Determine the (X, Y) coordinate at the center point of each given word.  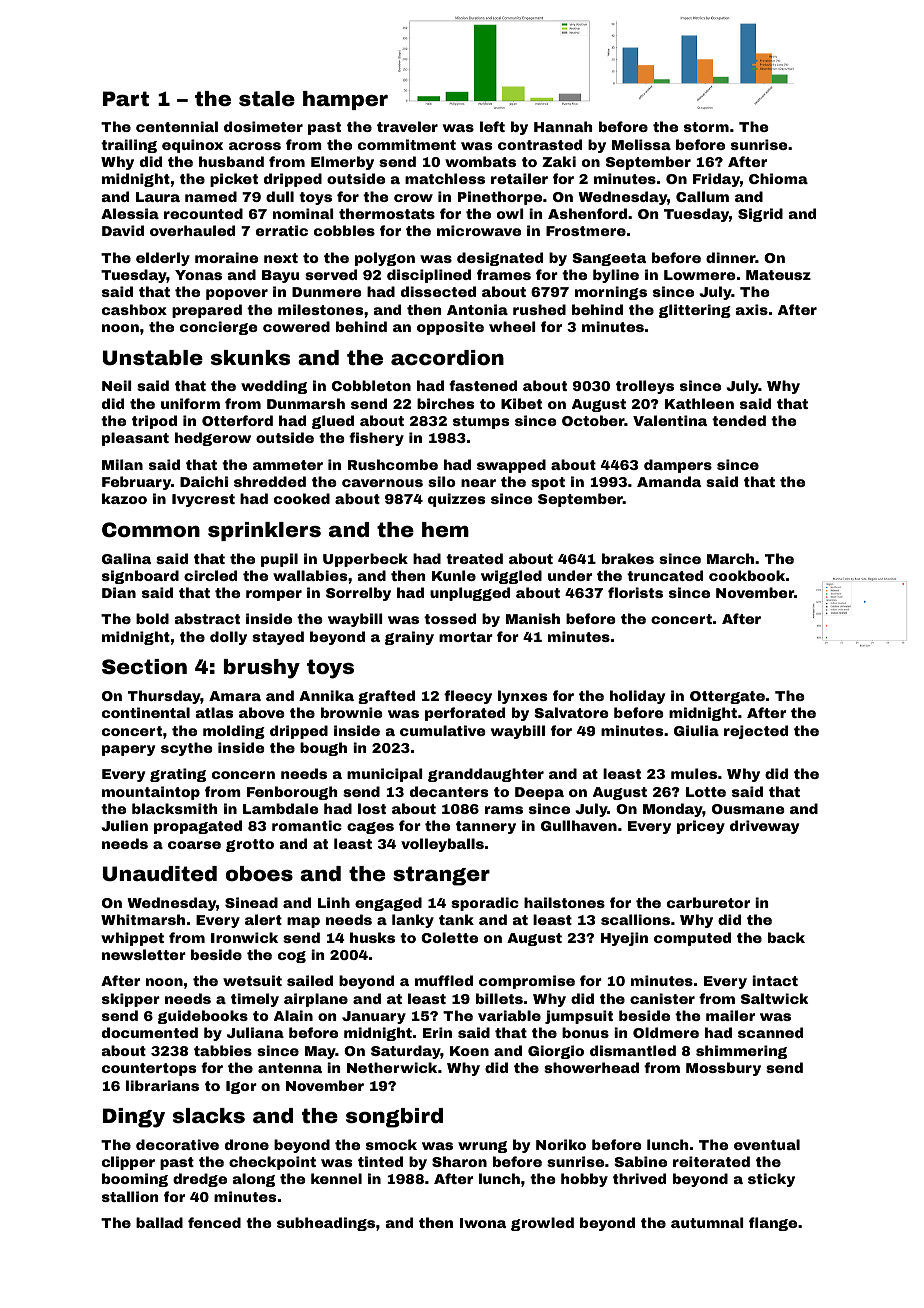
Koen (469, 1051)
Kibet (521, 403)
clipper (128, 1163)
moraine (226, 257)
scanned (770, 1032)
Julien (124, 825)
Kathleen (699, 403)
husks (372, 937)
